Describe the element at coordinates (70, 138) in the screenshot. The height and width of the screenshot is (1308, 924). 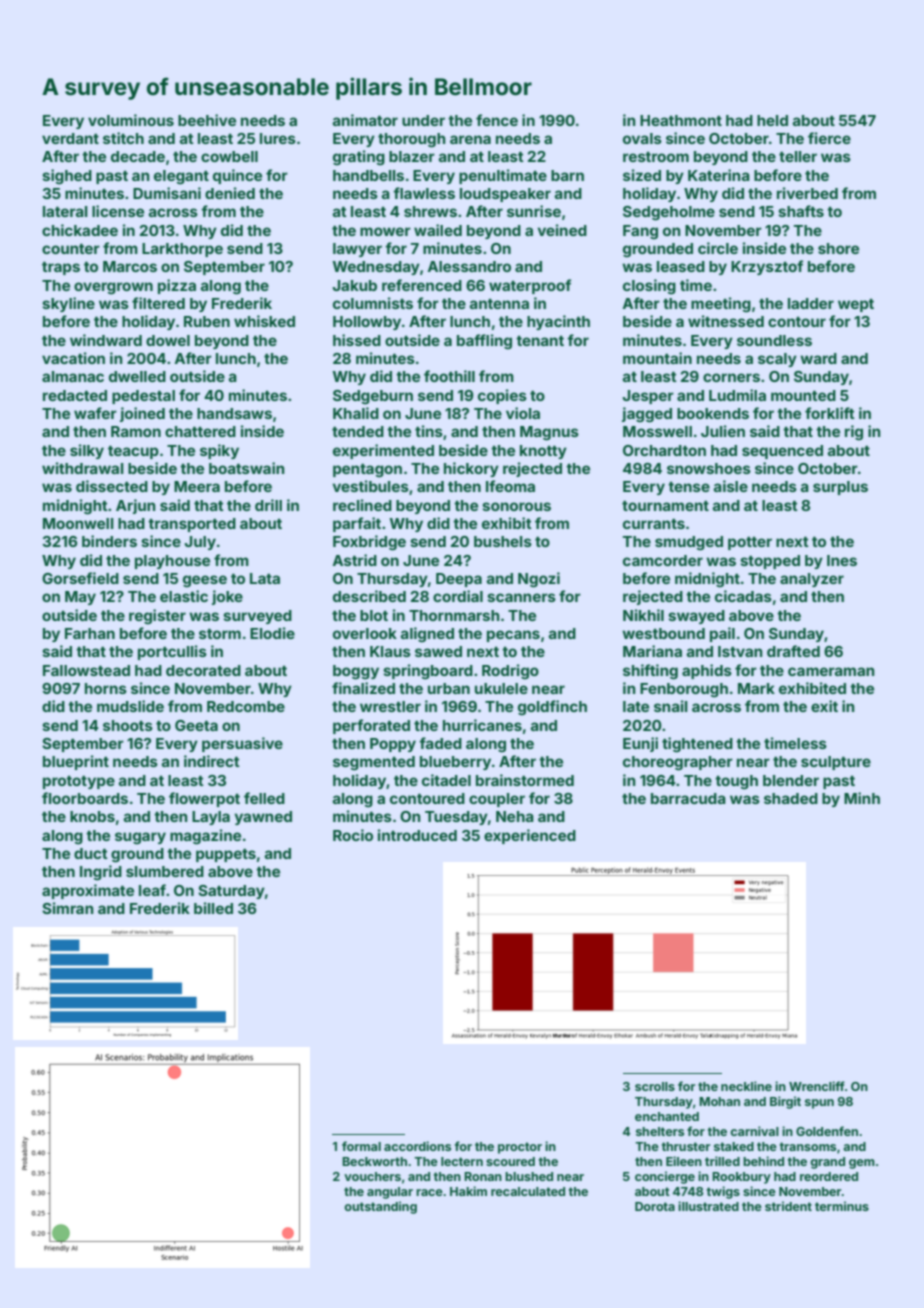
I see `verdant` at that location.
